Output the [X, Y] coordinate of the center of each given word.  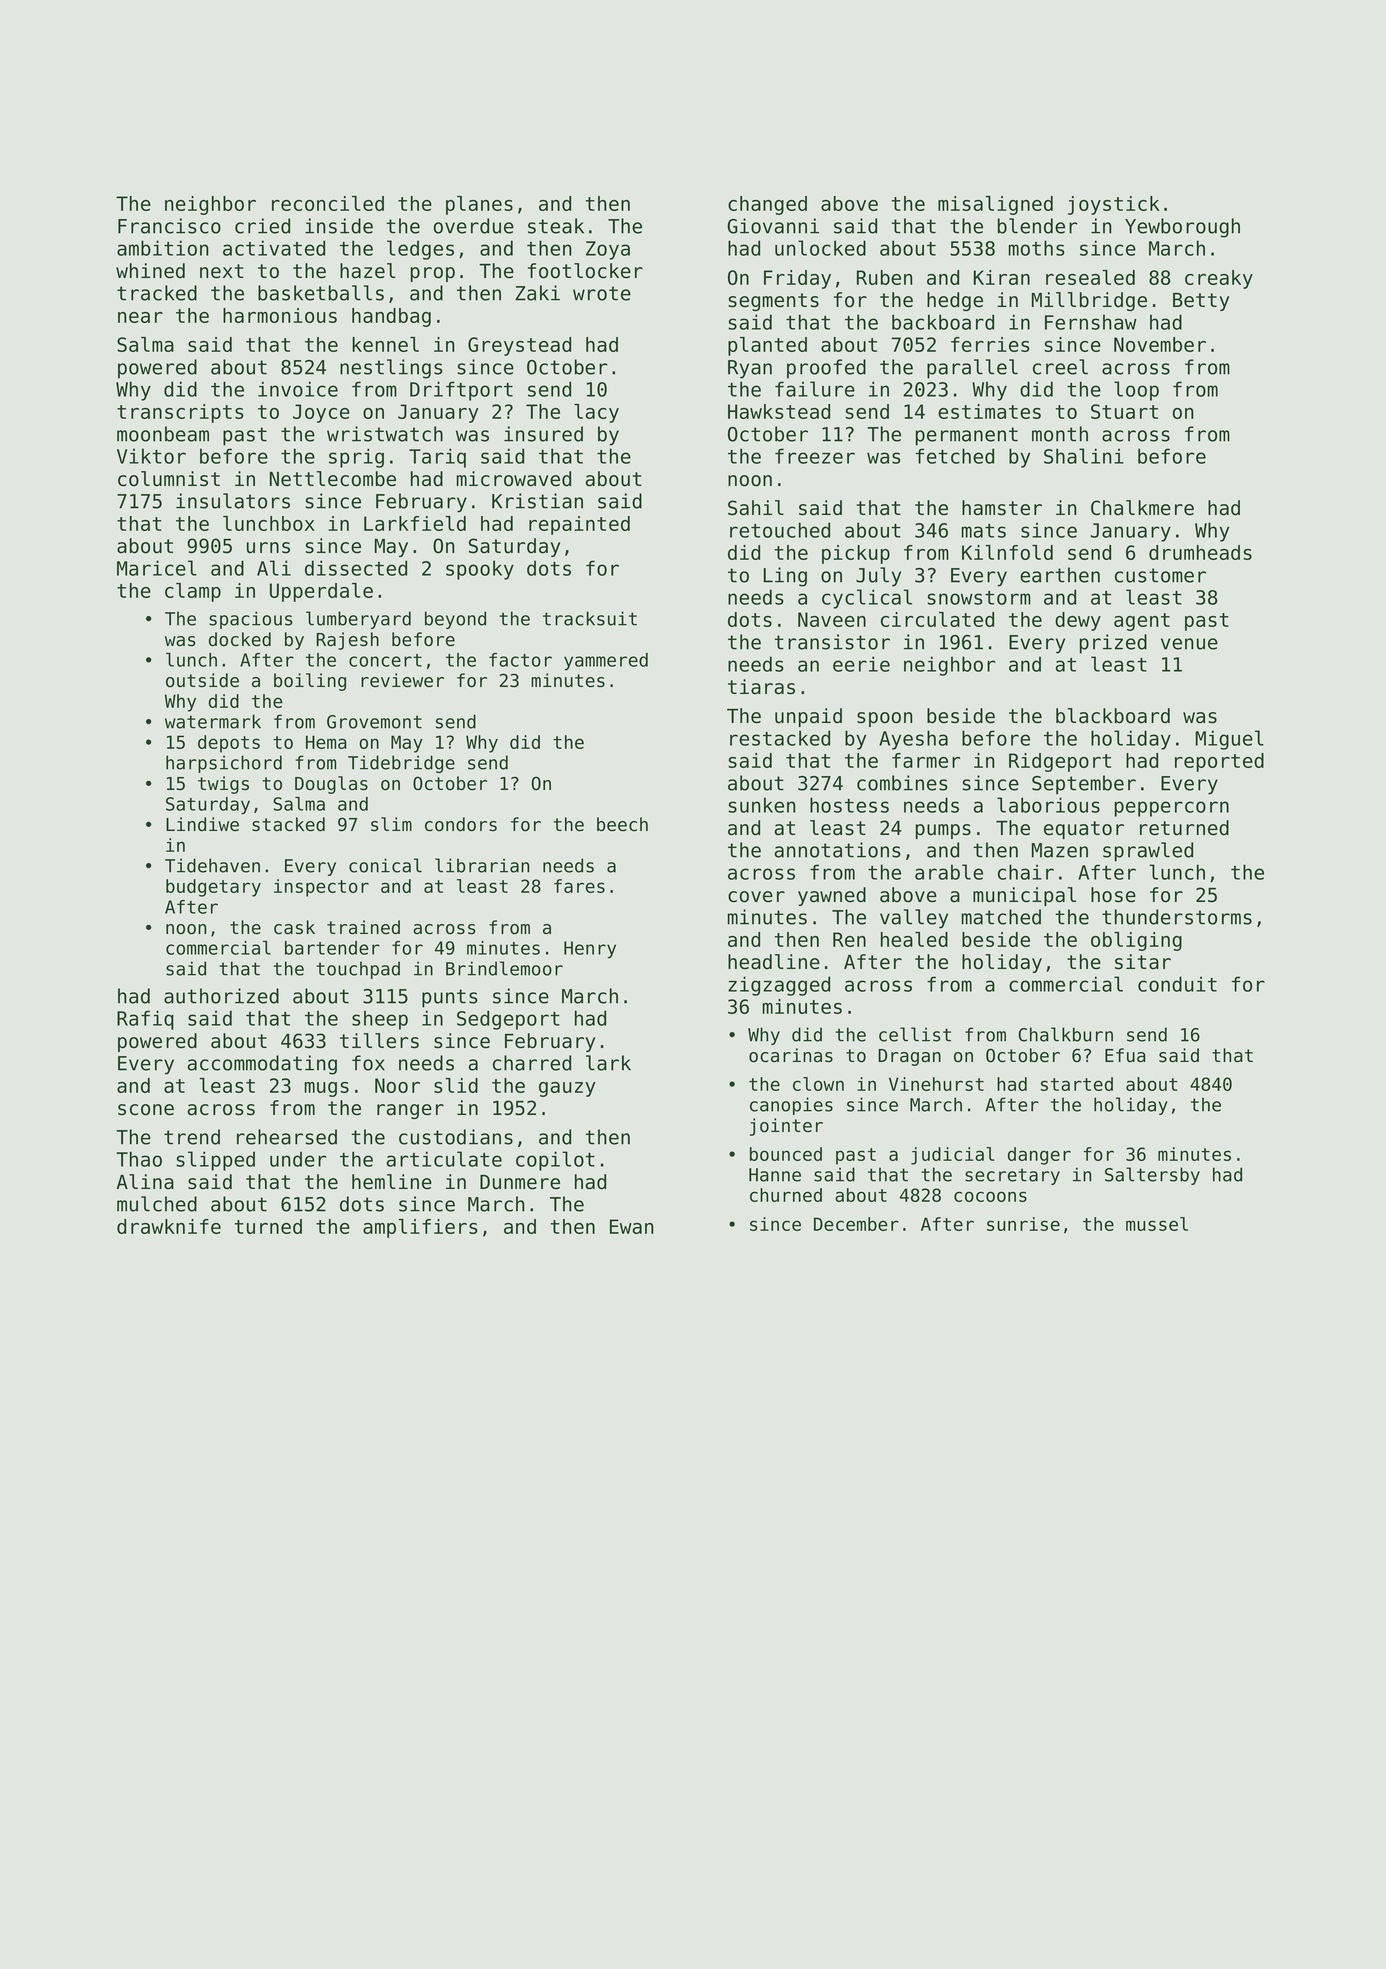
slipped [215, 1161]
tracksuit [590, 618]
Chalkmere [1142, 508]
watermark [213, 721]
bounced [786, 1154]
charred [532, 1063]
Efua [1125, 1055]
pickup [856, 554]
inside [339, 226]
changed [767, 205]
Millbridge [1089, 301]
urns [268, 548]
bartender [332, 948]
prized [1113, 644]
